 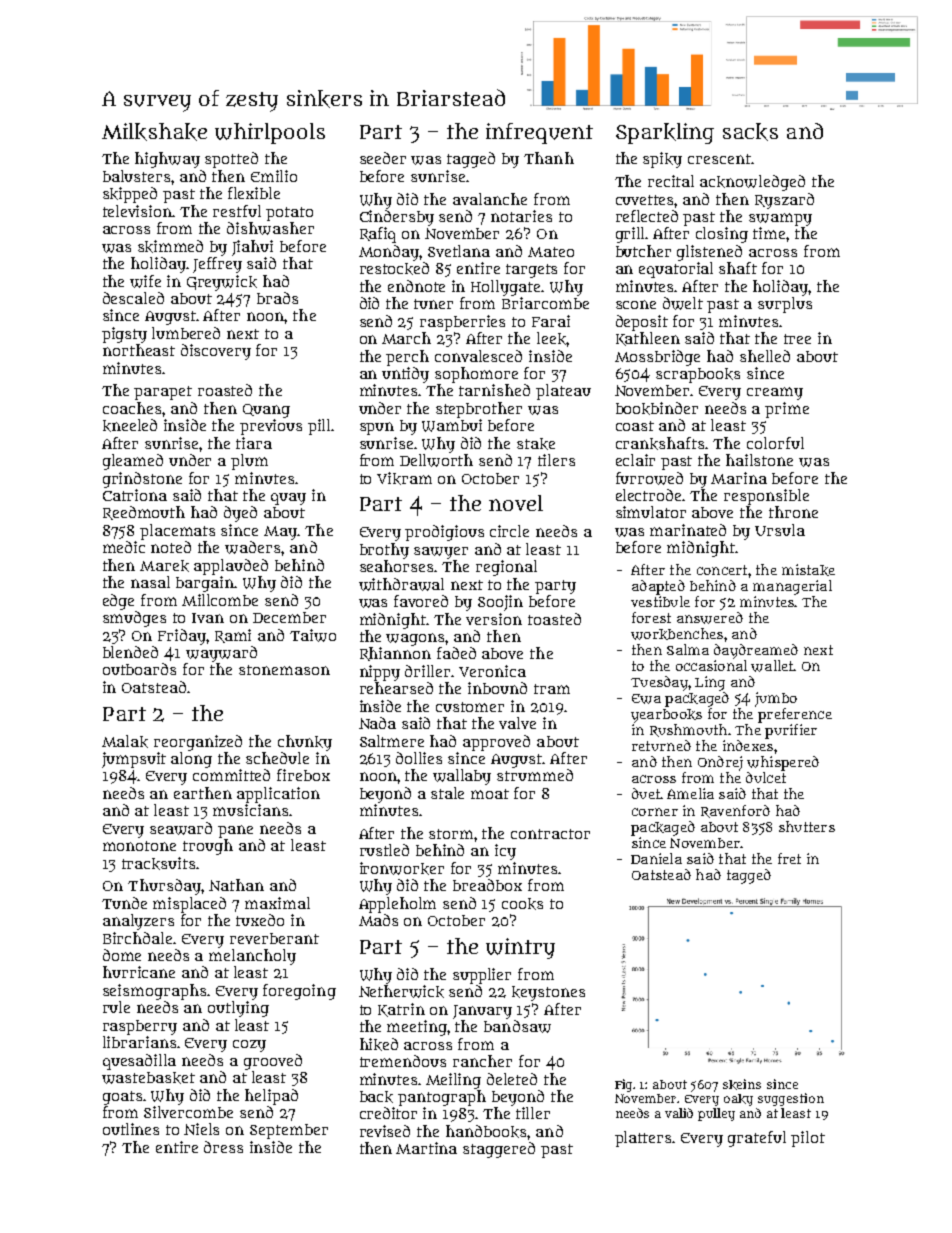 I want to click on sacks, so click(x=750, y=132).
